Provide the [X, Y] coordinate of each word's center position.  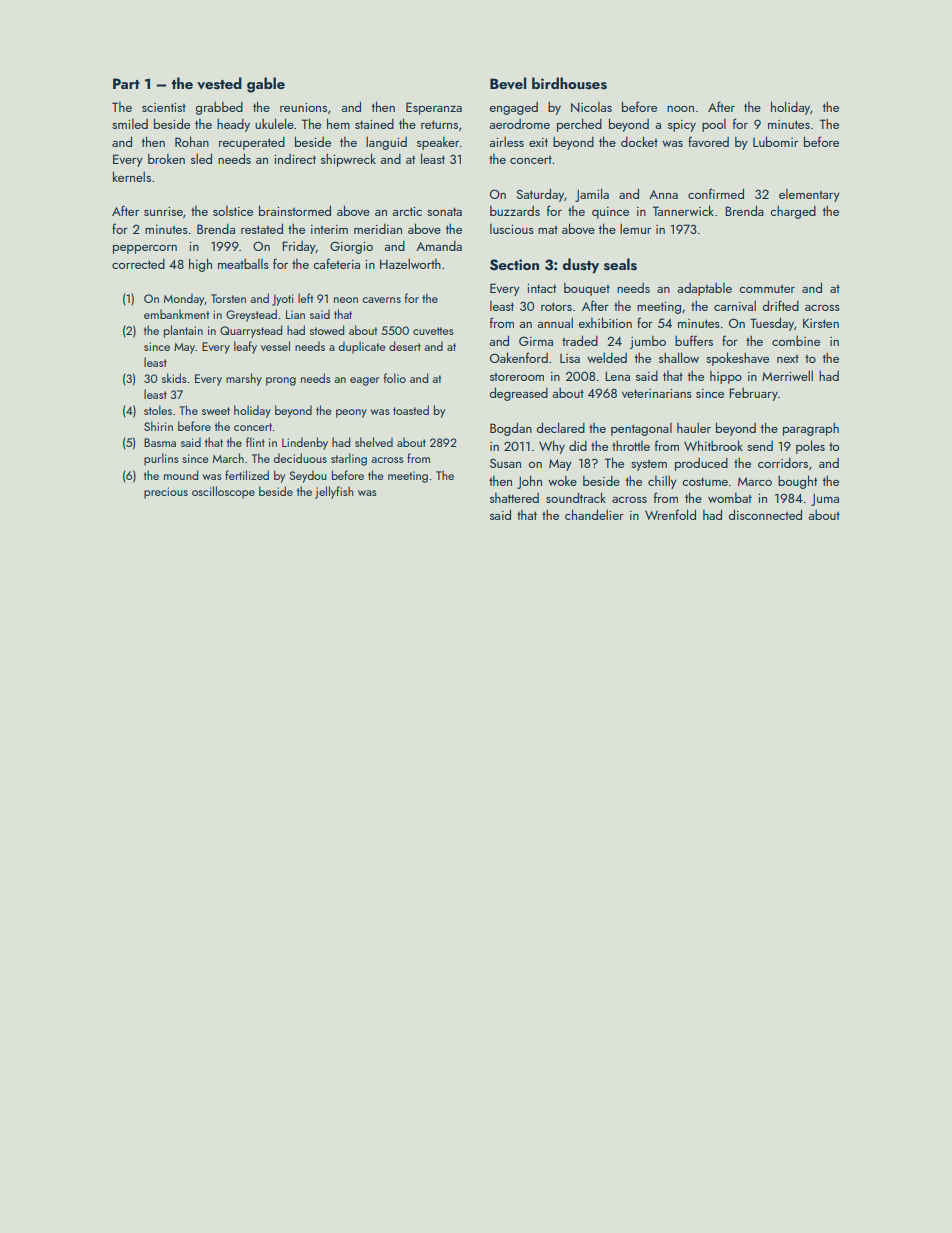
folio [395, 378]
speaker [438, 143]
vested [219, 83]
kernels [132, 176]
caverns [381, 300]
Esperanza [434, 108]
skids [174, 378]
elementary [809, 195]
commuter [767, 289]
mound [181, 475]
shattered [514, 498]
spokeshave [737, 359]
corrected [138, 264]
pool [714, 125]
